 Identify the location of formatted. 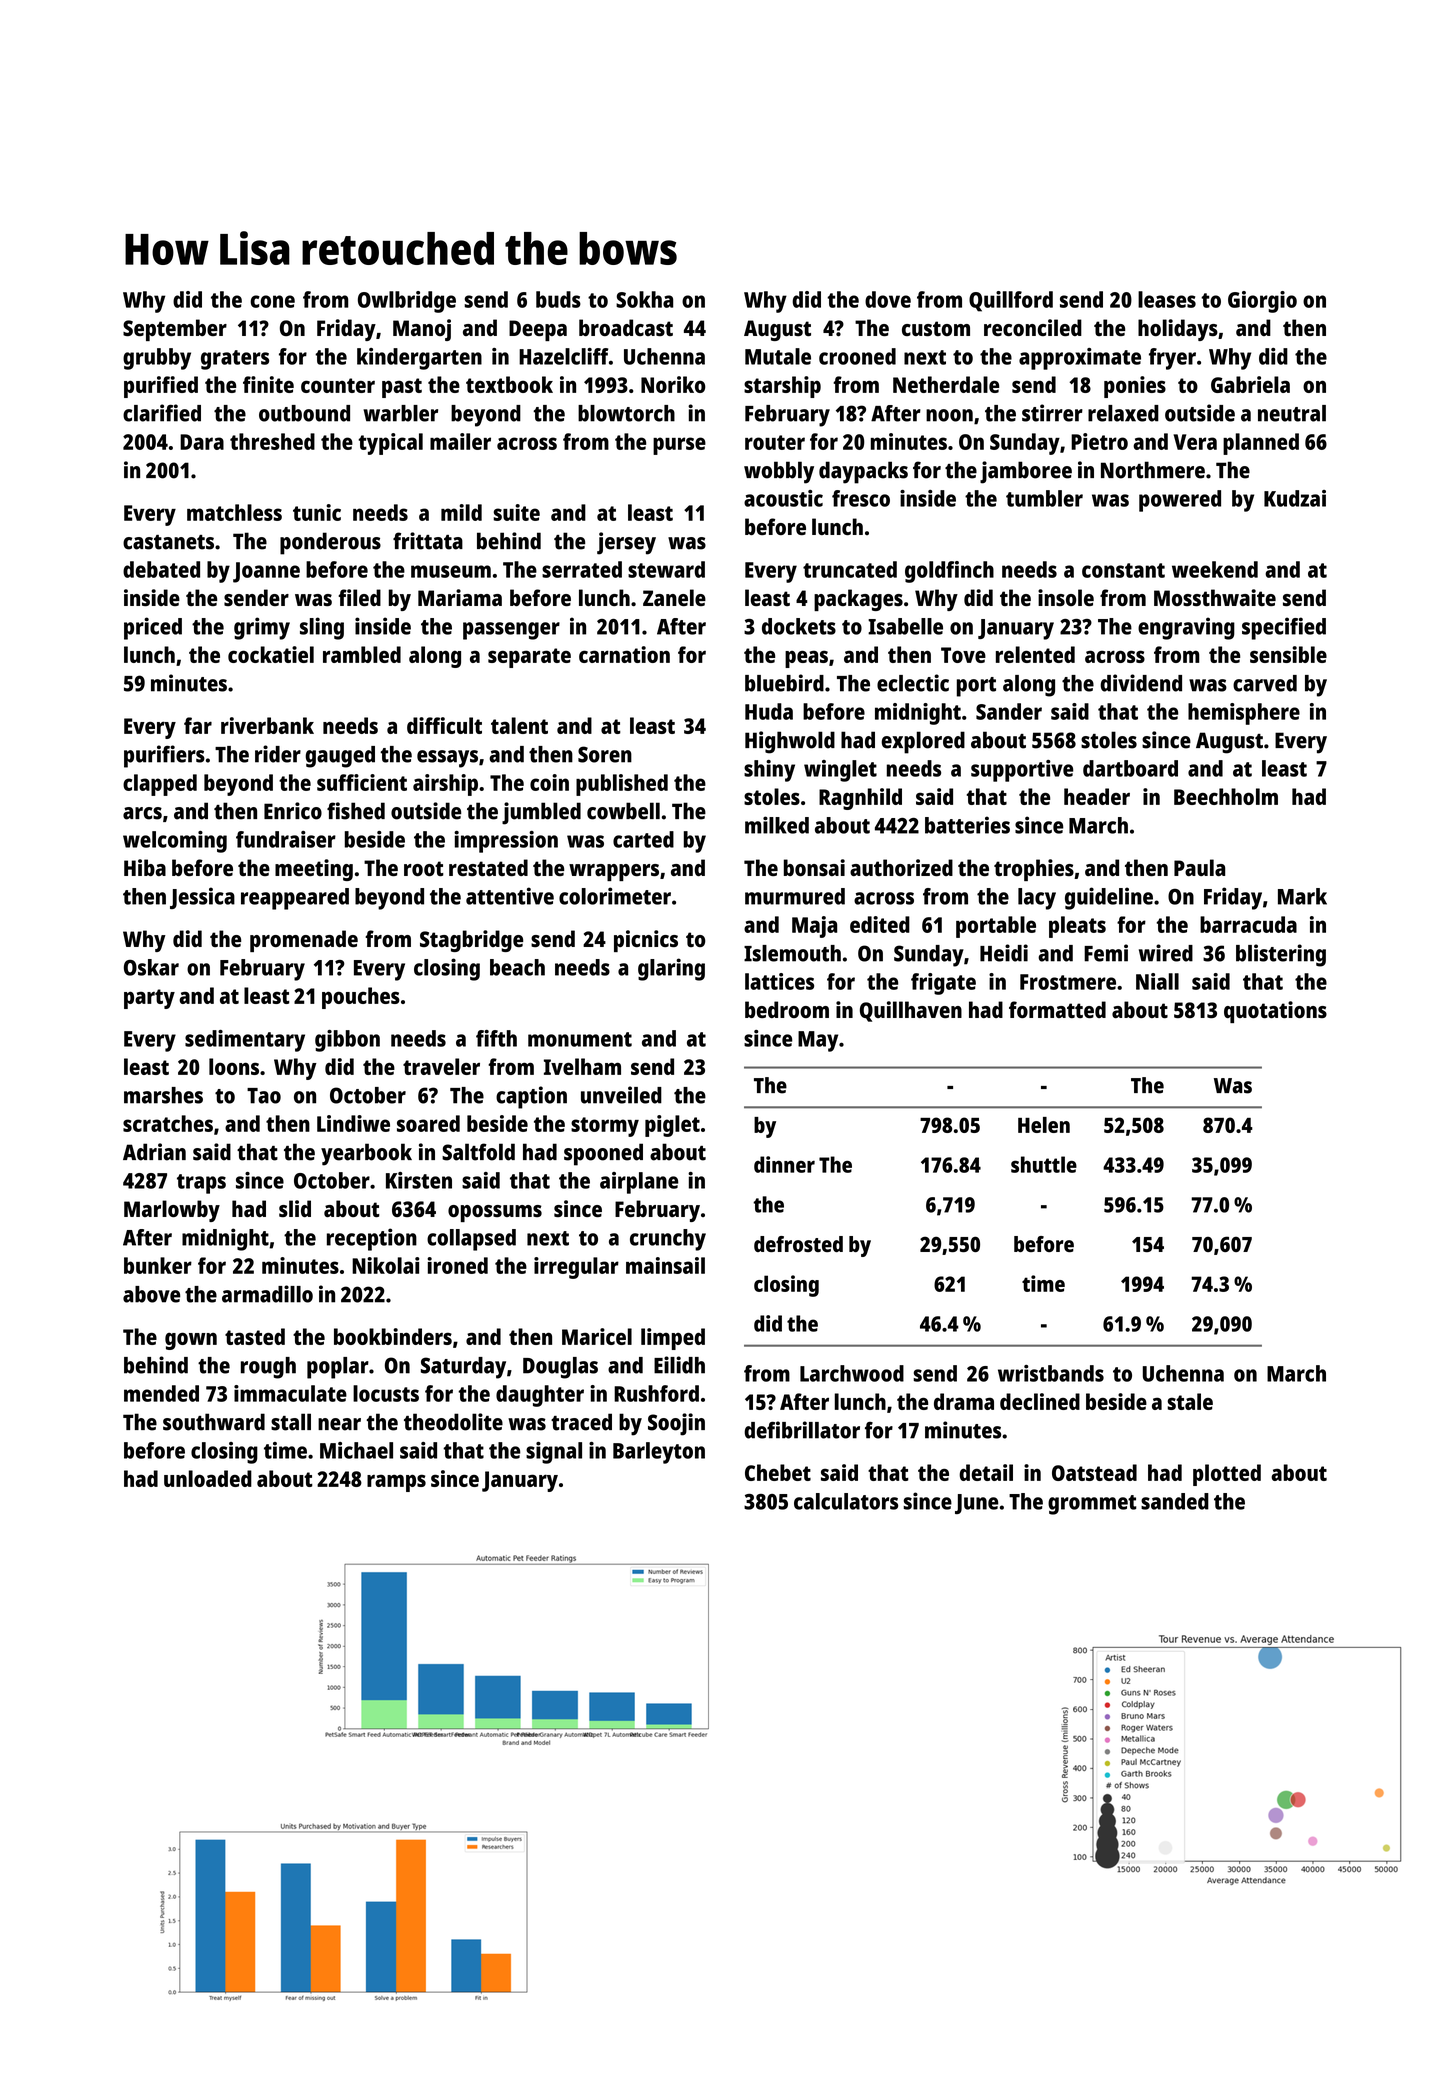
(1057, 1009).
